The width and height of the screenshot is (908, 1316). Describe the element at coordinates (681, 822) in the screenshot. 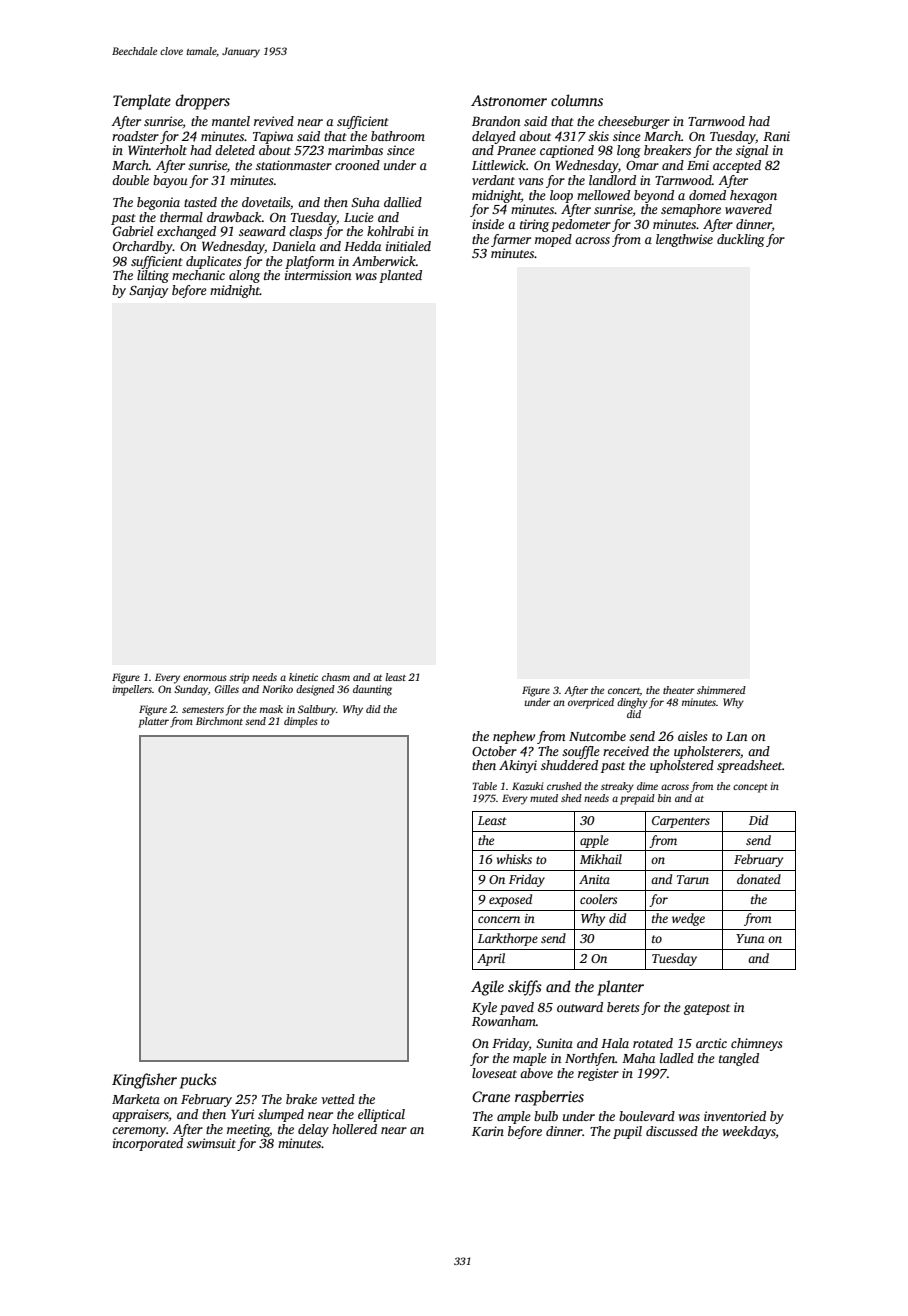

I see `Carpenters` at that location.
